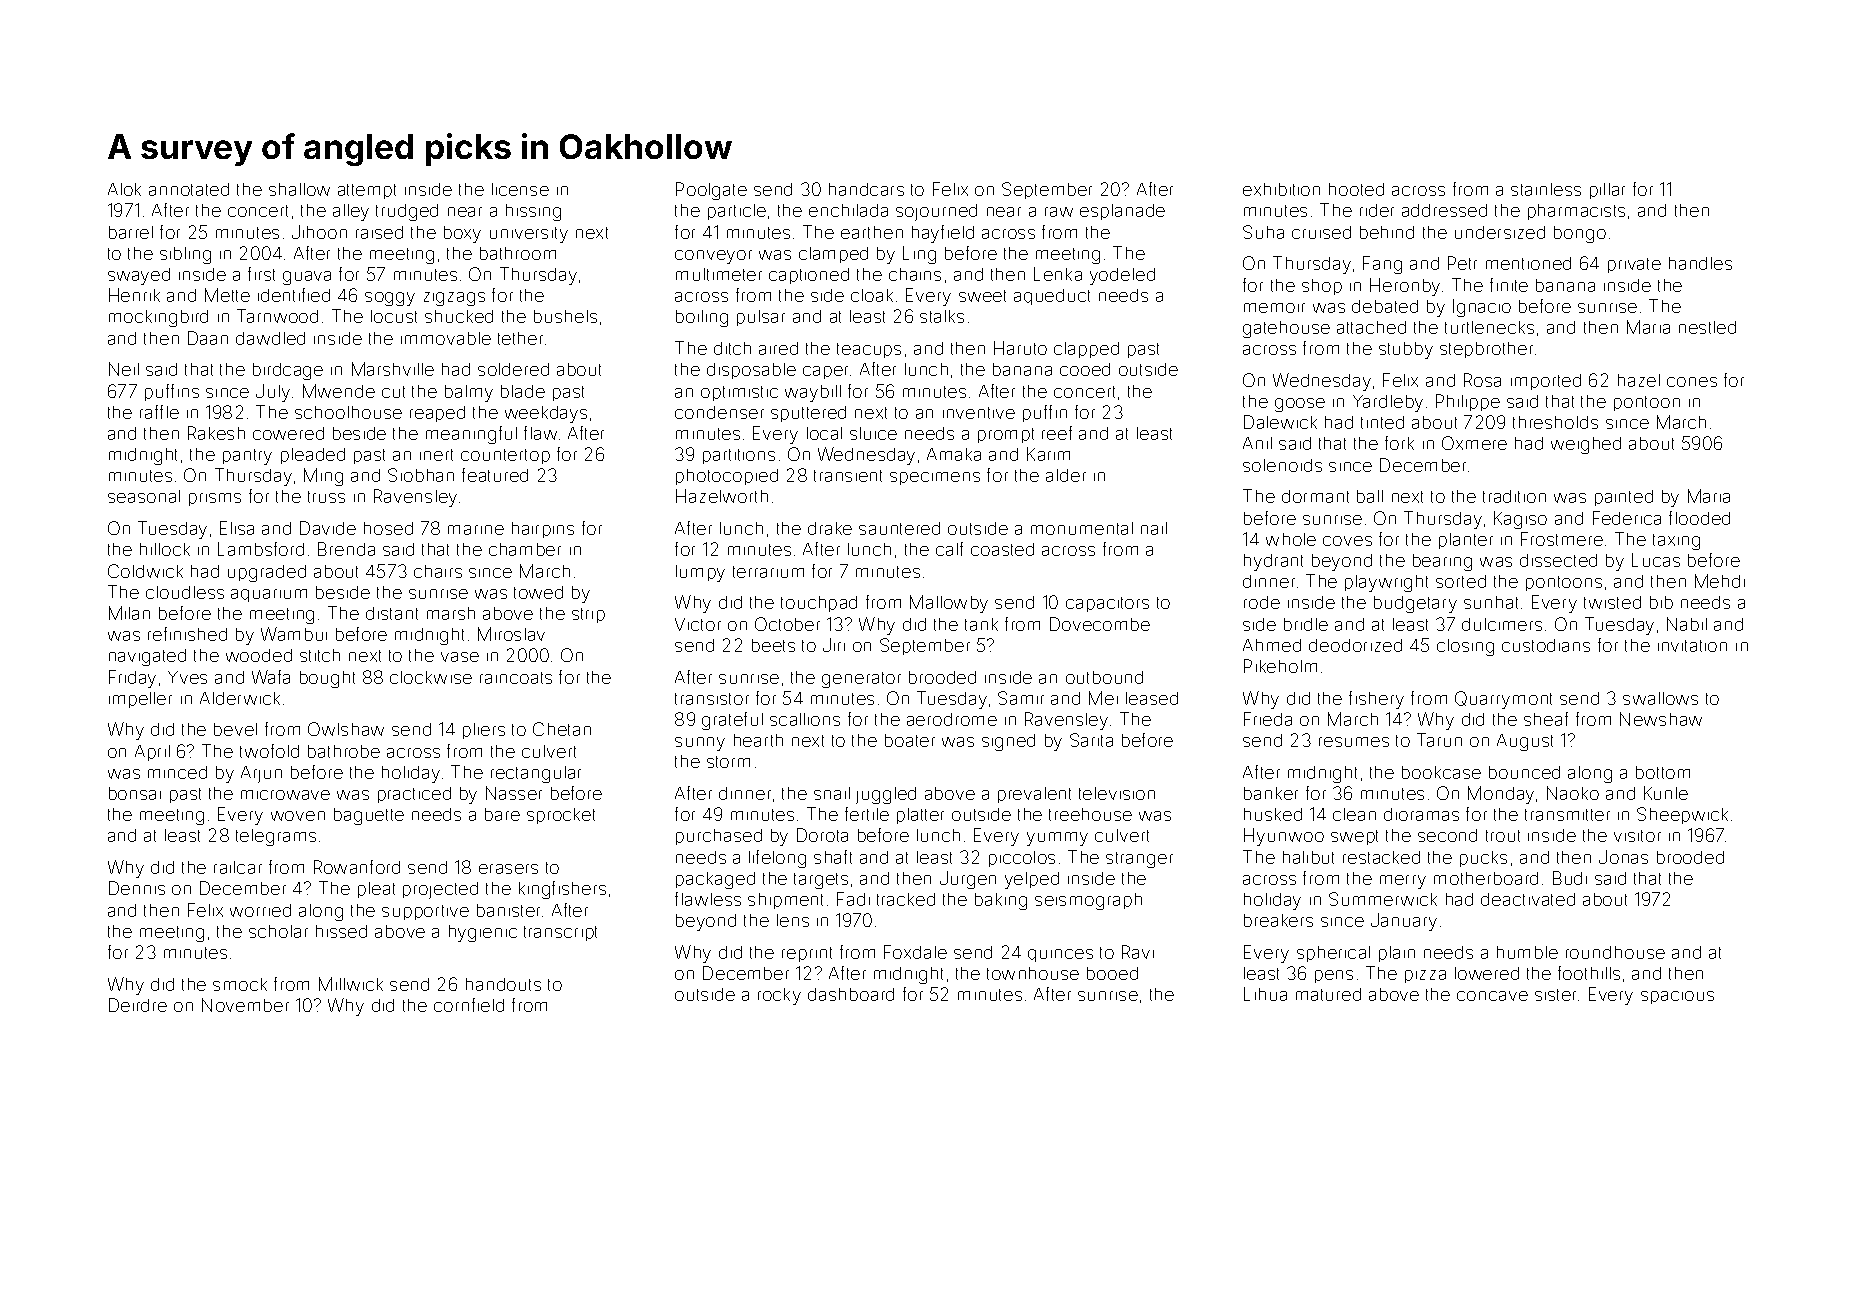 The height and width of the image is (1313, 1857). Describe the element at coordinates (1370, 496) in the image. I see `ball` at that location.
